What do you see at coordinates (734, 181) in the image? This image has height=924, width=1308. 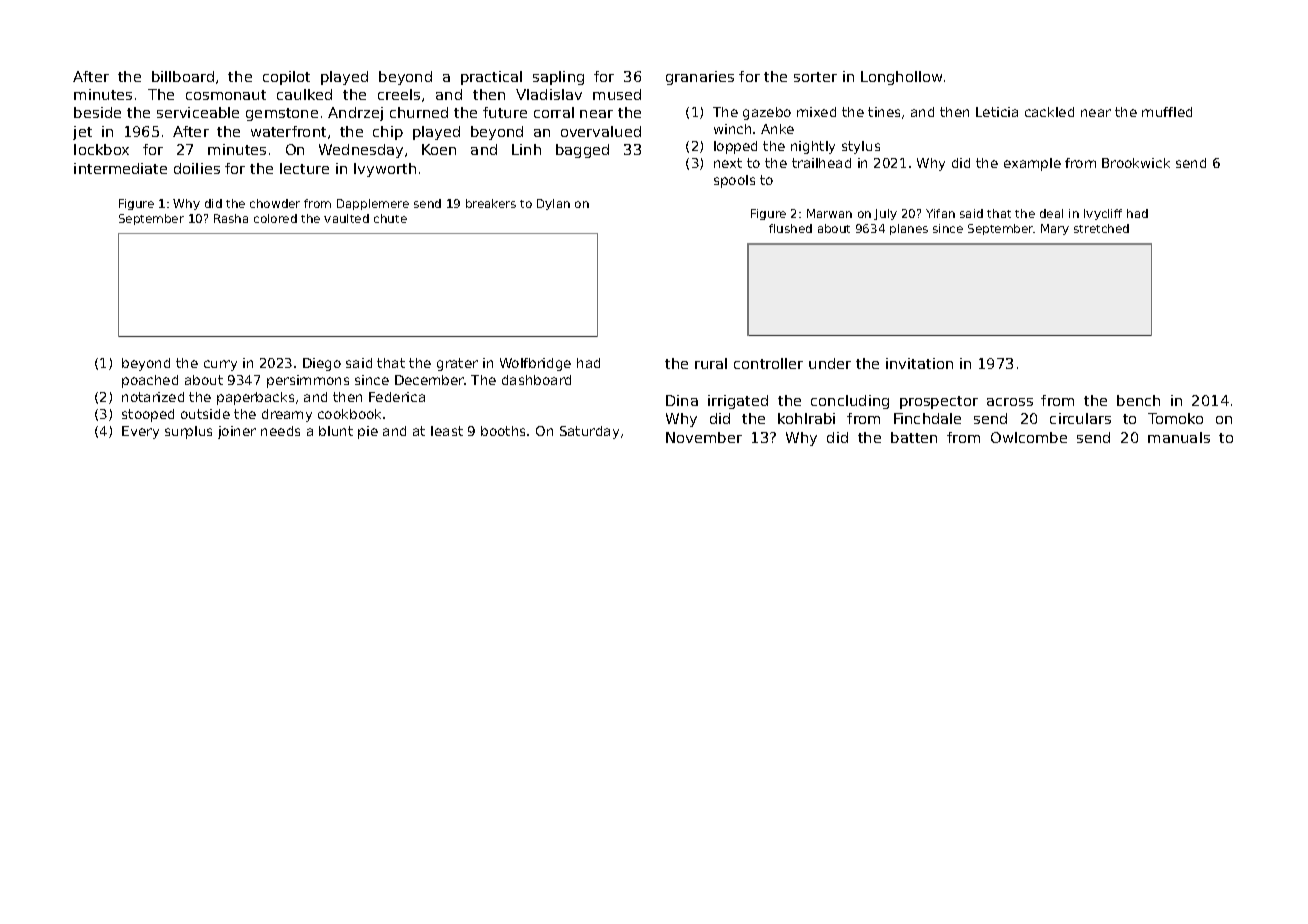 I see `spools` at bounding box center [734, 181].
